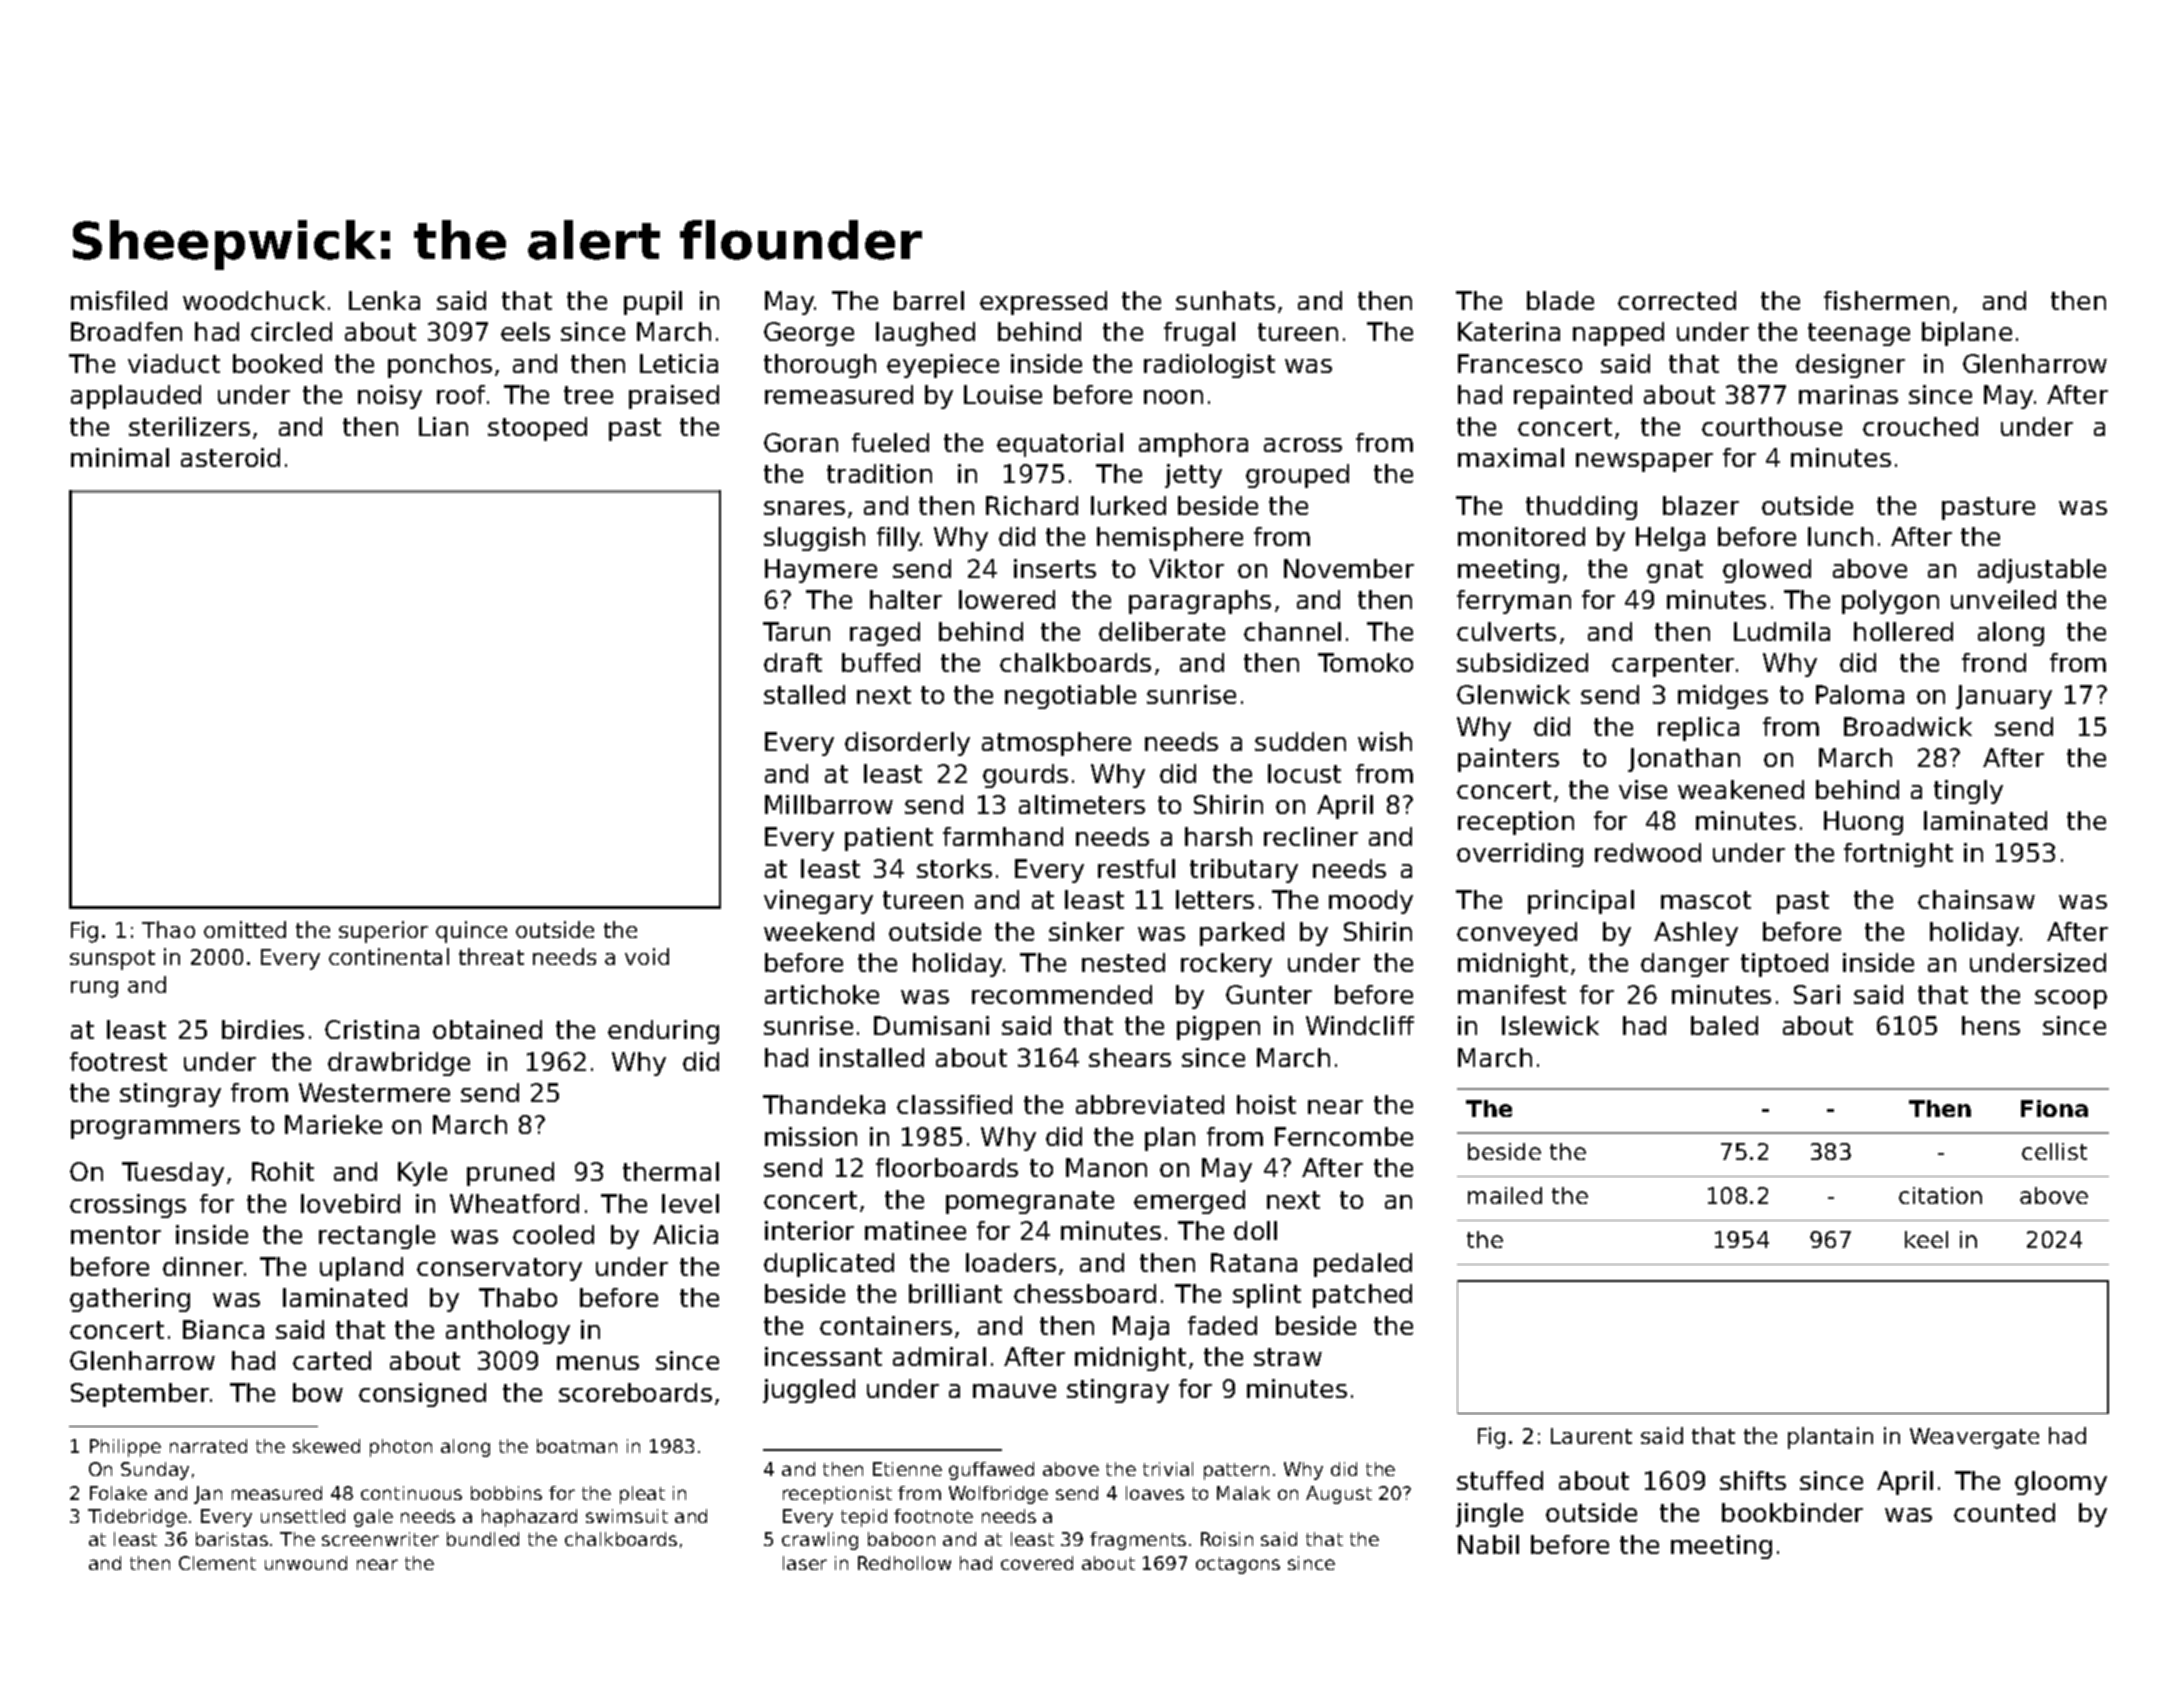 Image resolution: width=2178 pixels, height=1683 pixels. What do you see at coordinates (653, 303) in the image?
I see `pupil` at bounding box center [653, 303].
